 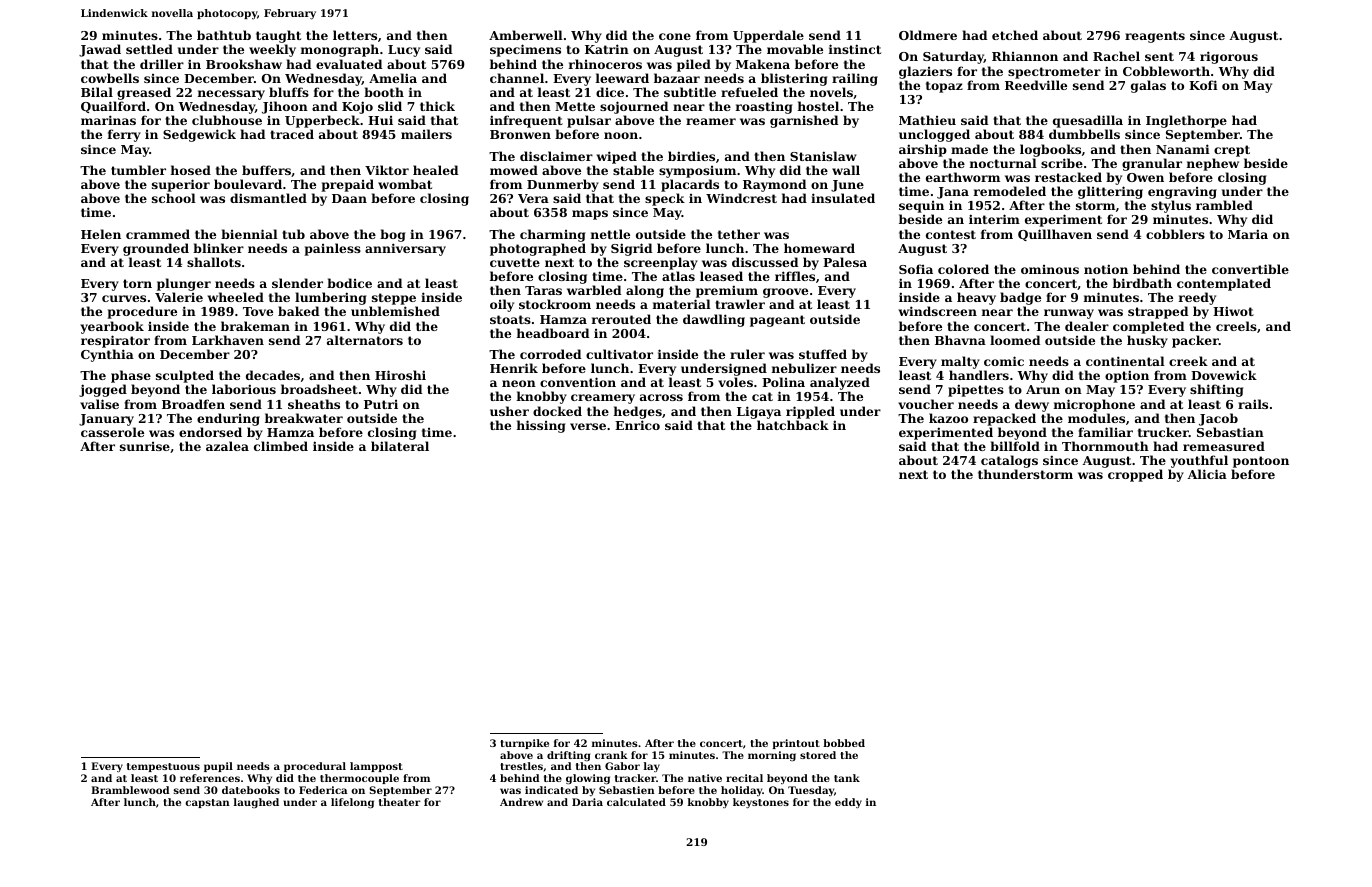 What do you see at coordinates (848, 803) in the document?
I see `eddy` at bounding box center [848, 803].
